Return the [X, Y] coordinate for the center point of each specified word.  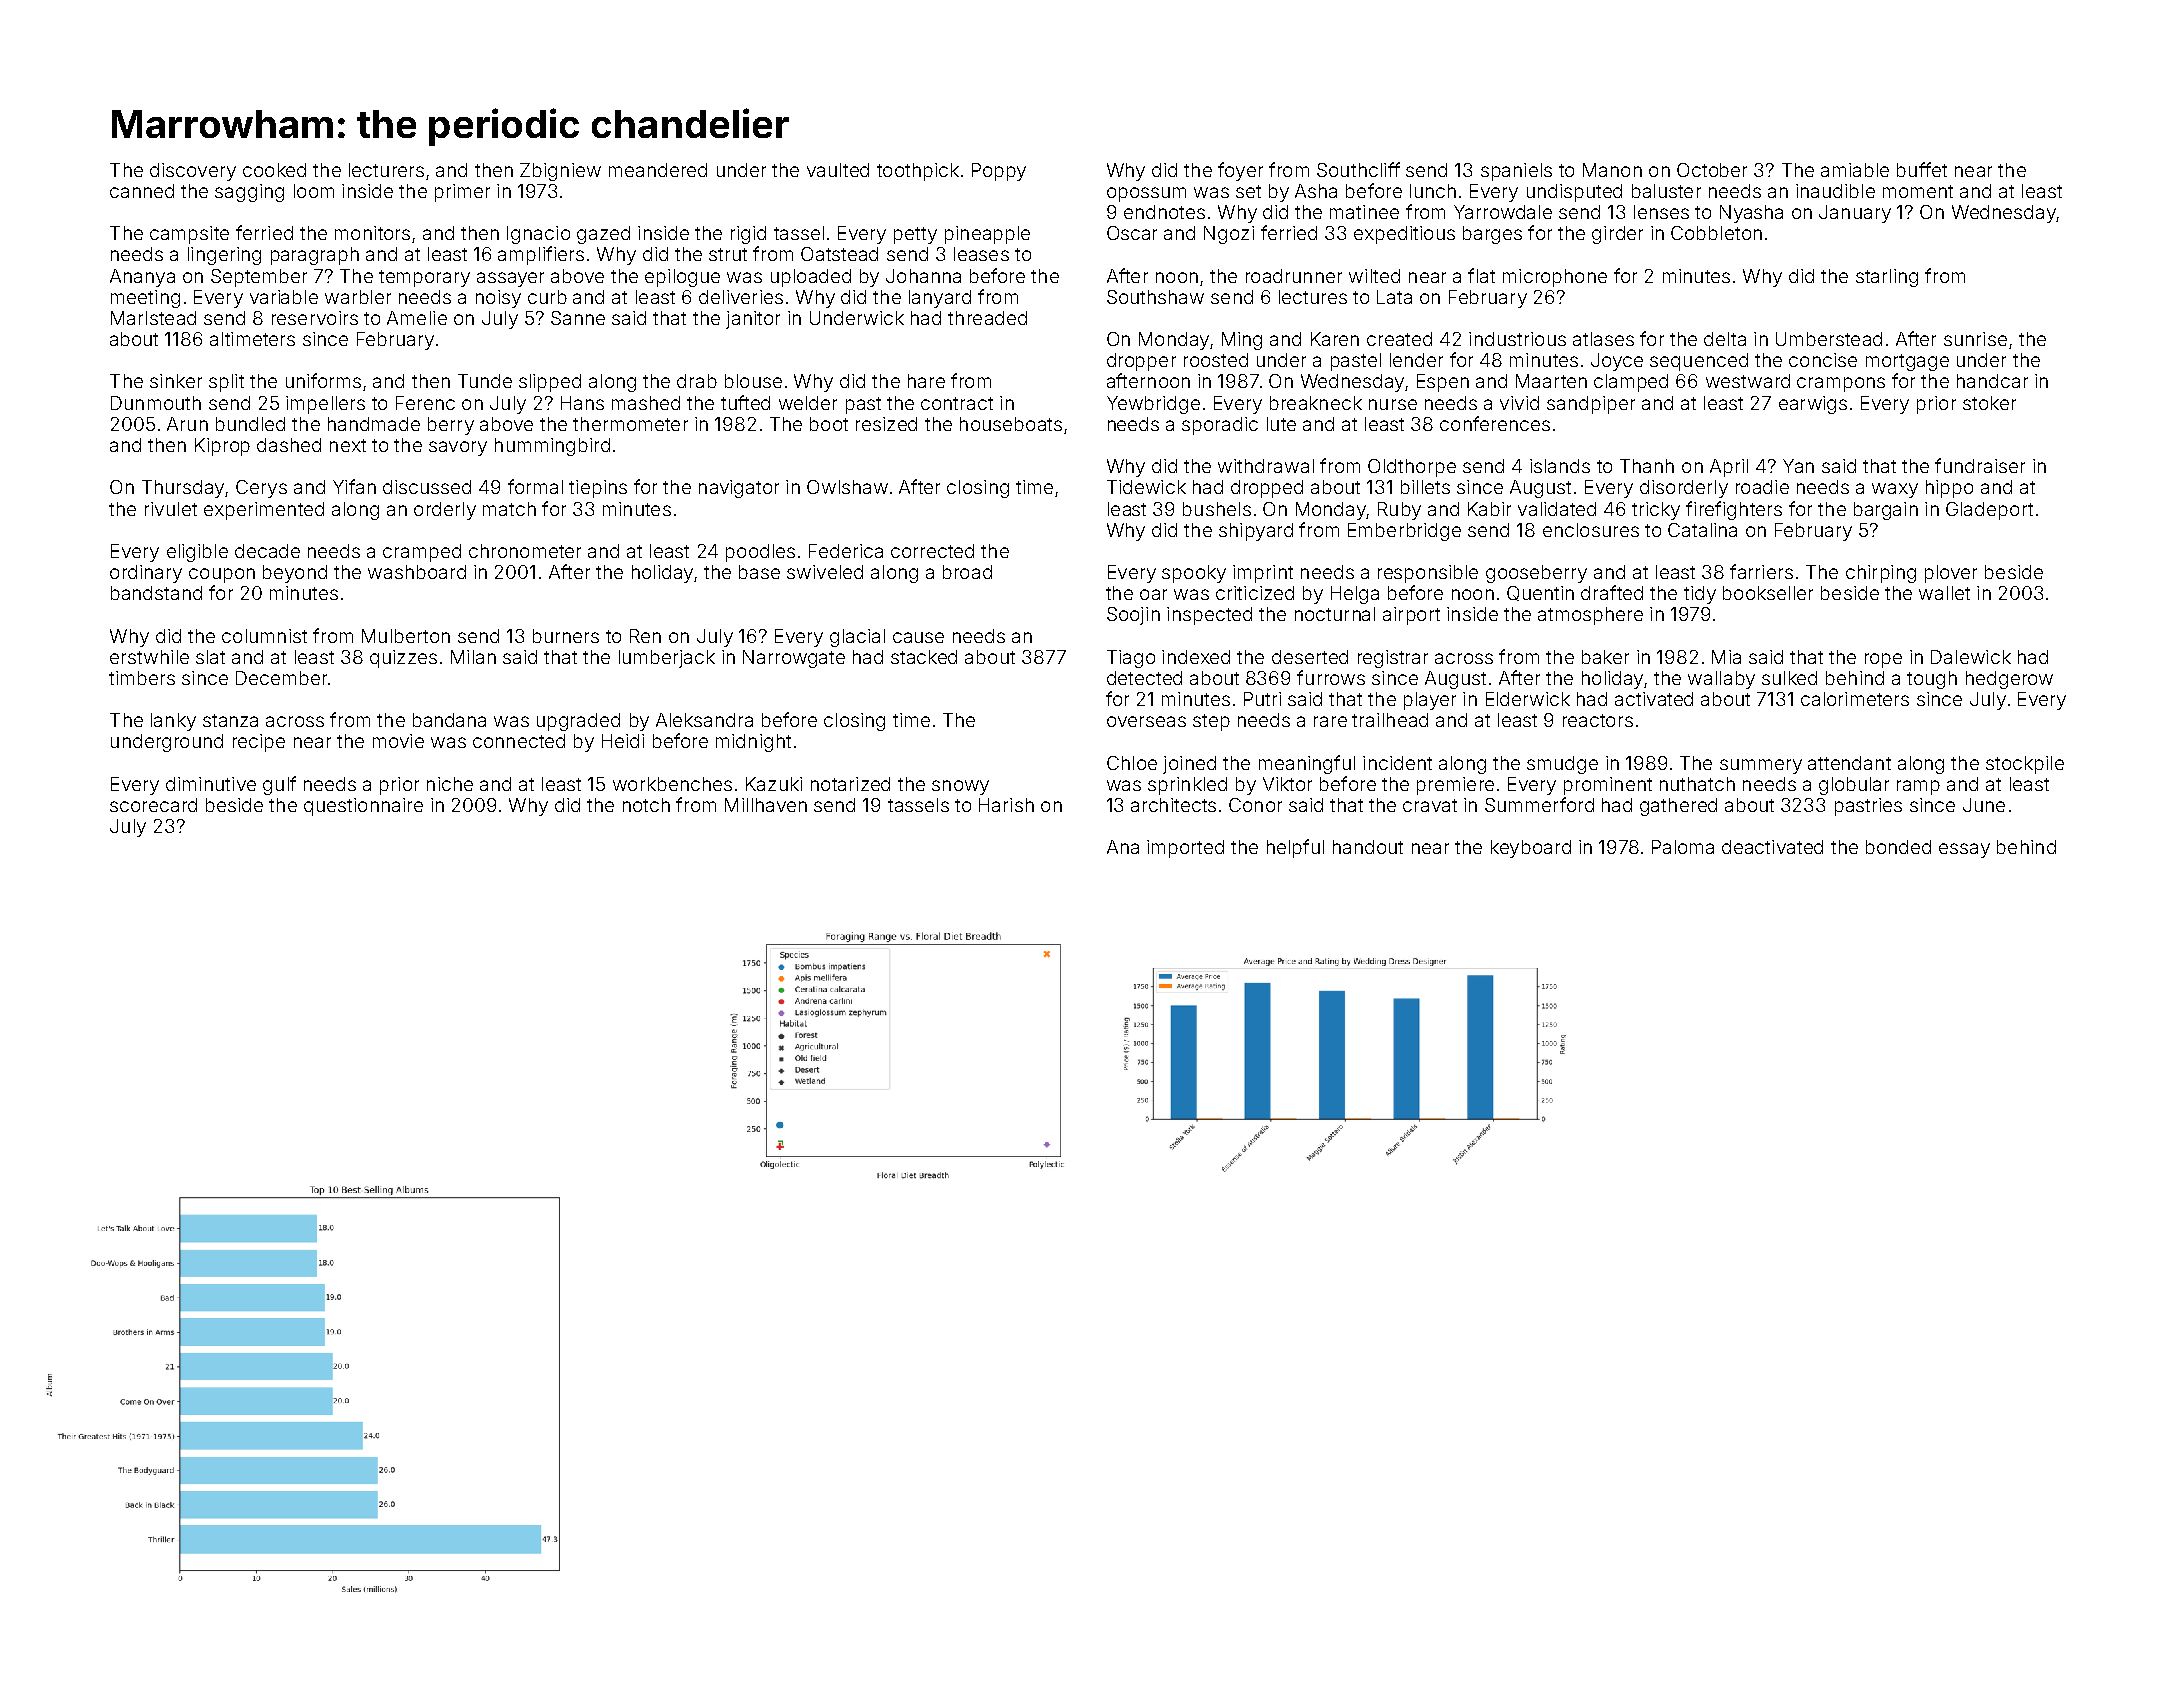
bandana [449, 720]
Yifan [354, 486]
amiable [1855, 170]
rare [1330, 721]
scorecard [153, 805]
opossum [1146, 194]
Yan [1798, 466]
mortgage [1907, 362]
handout [1368, 847]
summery [1761, 766]
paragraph [315, 256]
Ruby [1399, 511]
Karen [1335, 339]
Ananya [142, 278]
